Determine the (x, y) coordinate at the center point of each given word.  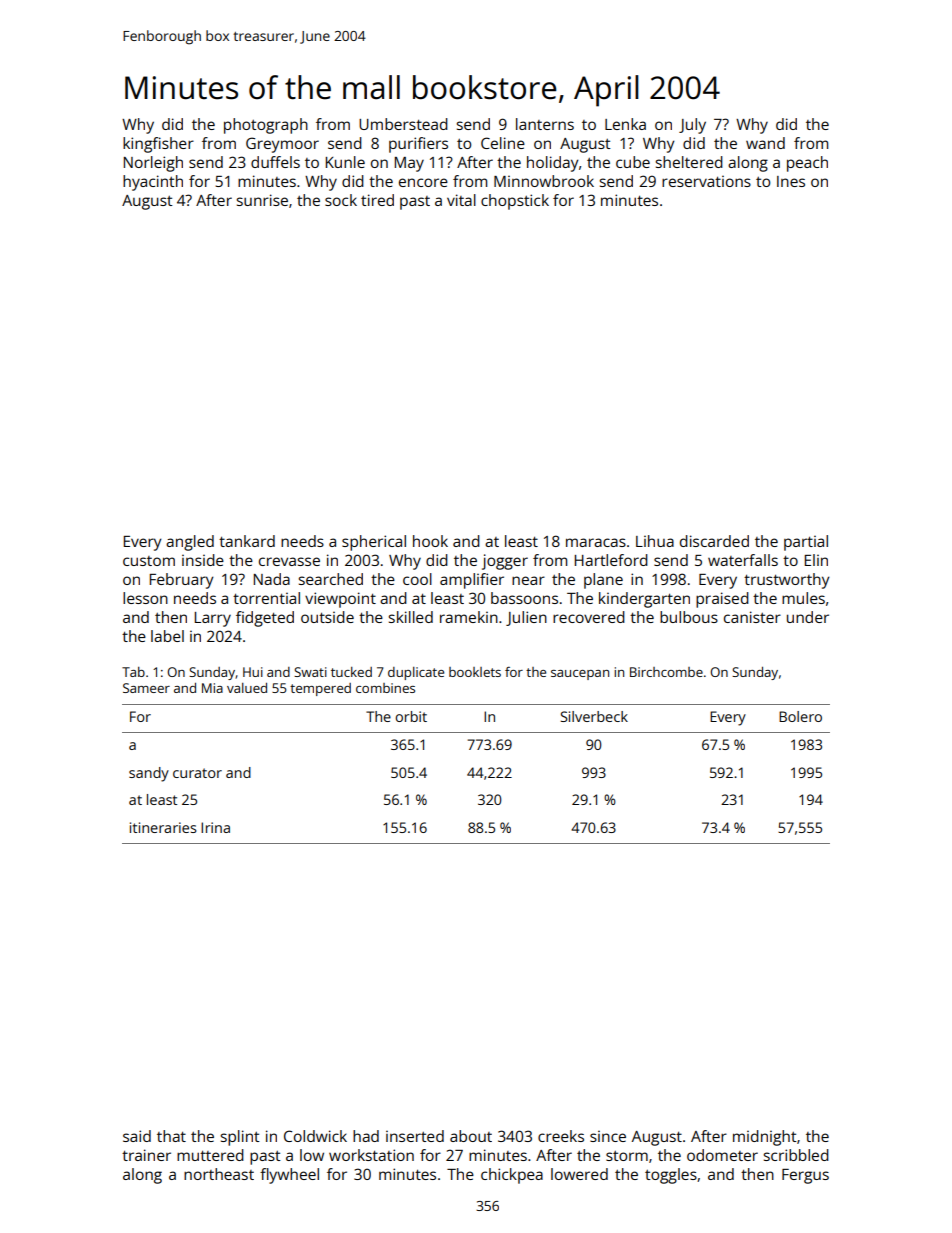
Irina (215, 827)
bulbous (689, 617)
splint (240, 1138)
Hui (253, 672)
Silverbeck (594, 716)
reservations (706, 181)
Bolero (800, 716)
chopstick (515, 202)
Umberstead (403, 124)
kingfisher (158, 145)
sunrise (262, 200)
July (692, 126)
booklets (475, 672)
